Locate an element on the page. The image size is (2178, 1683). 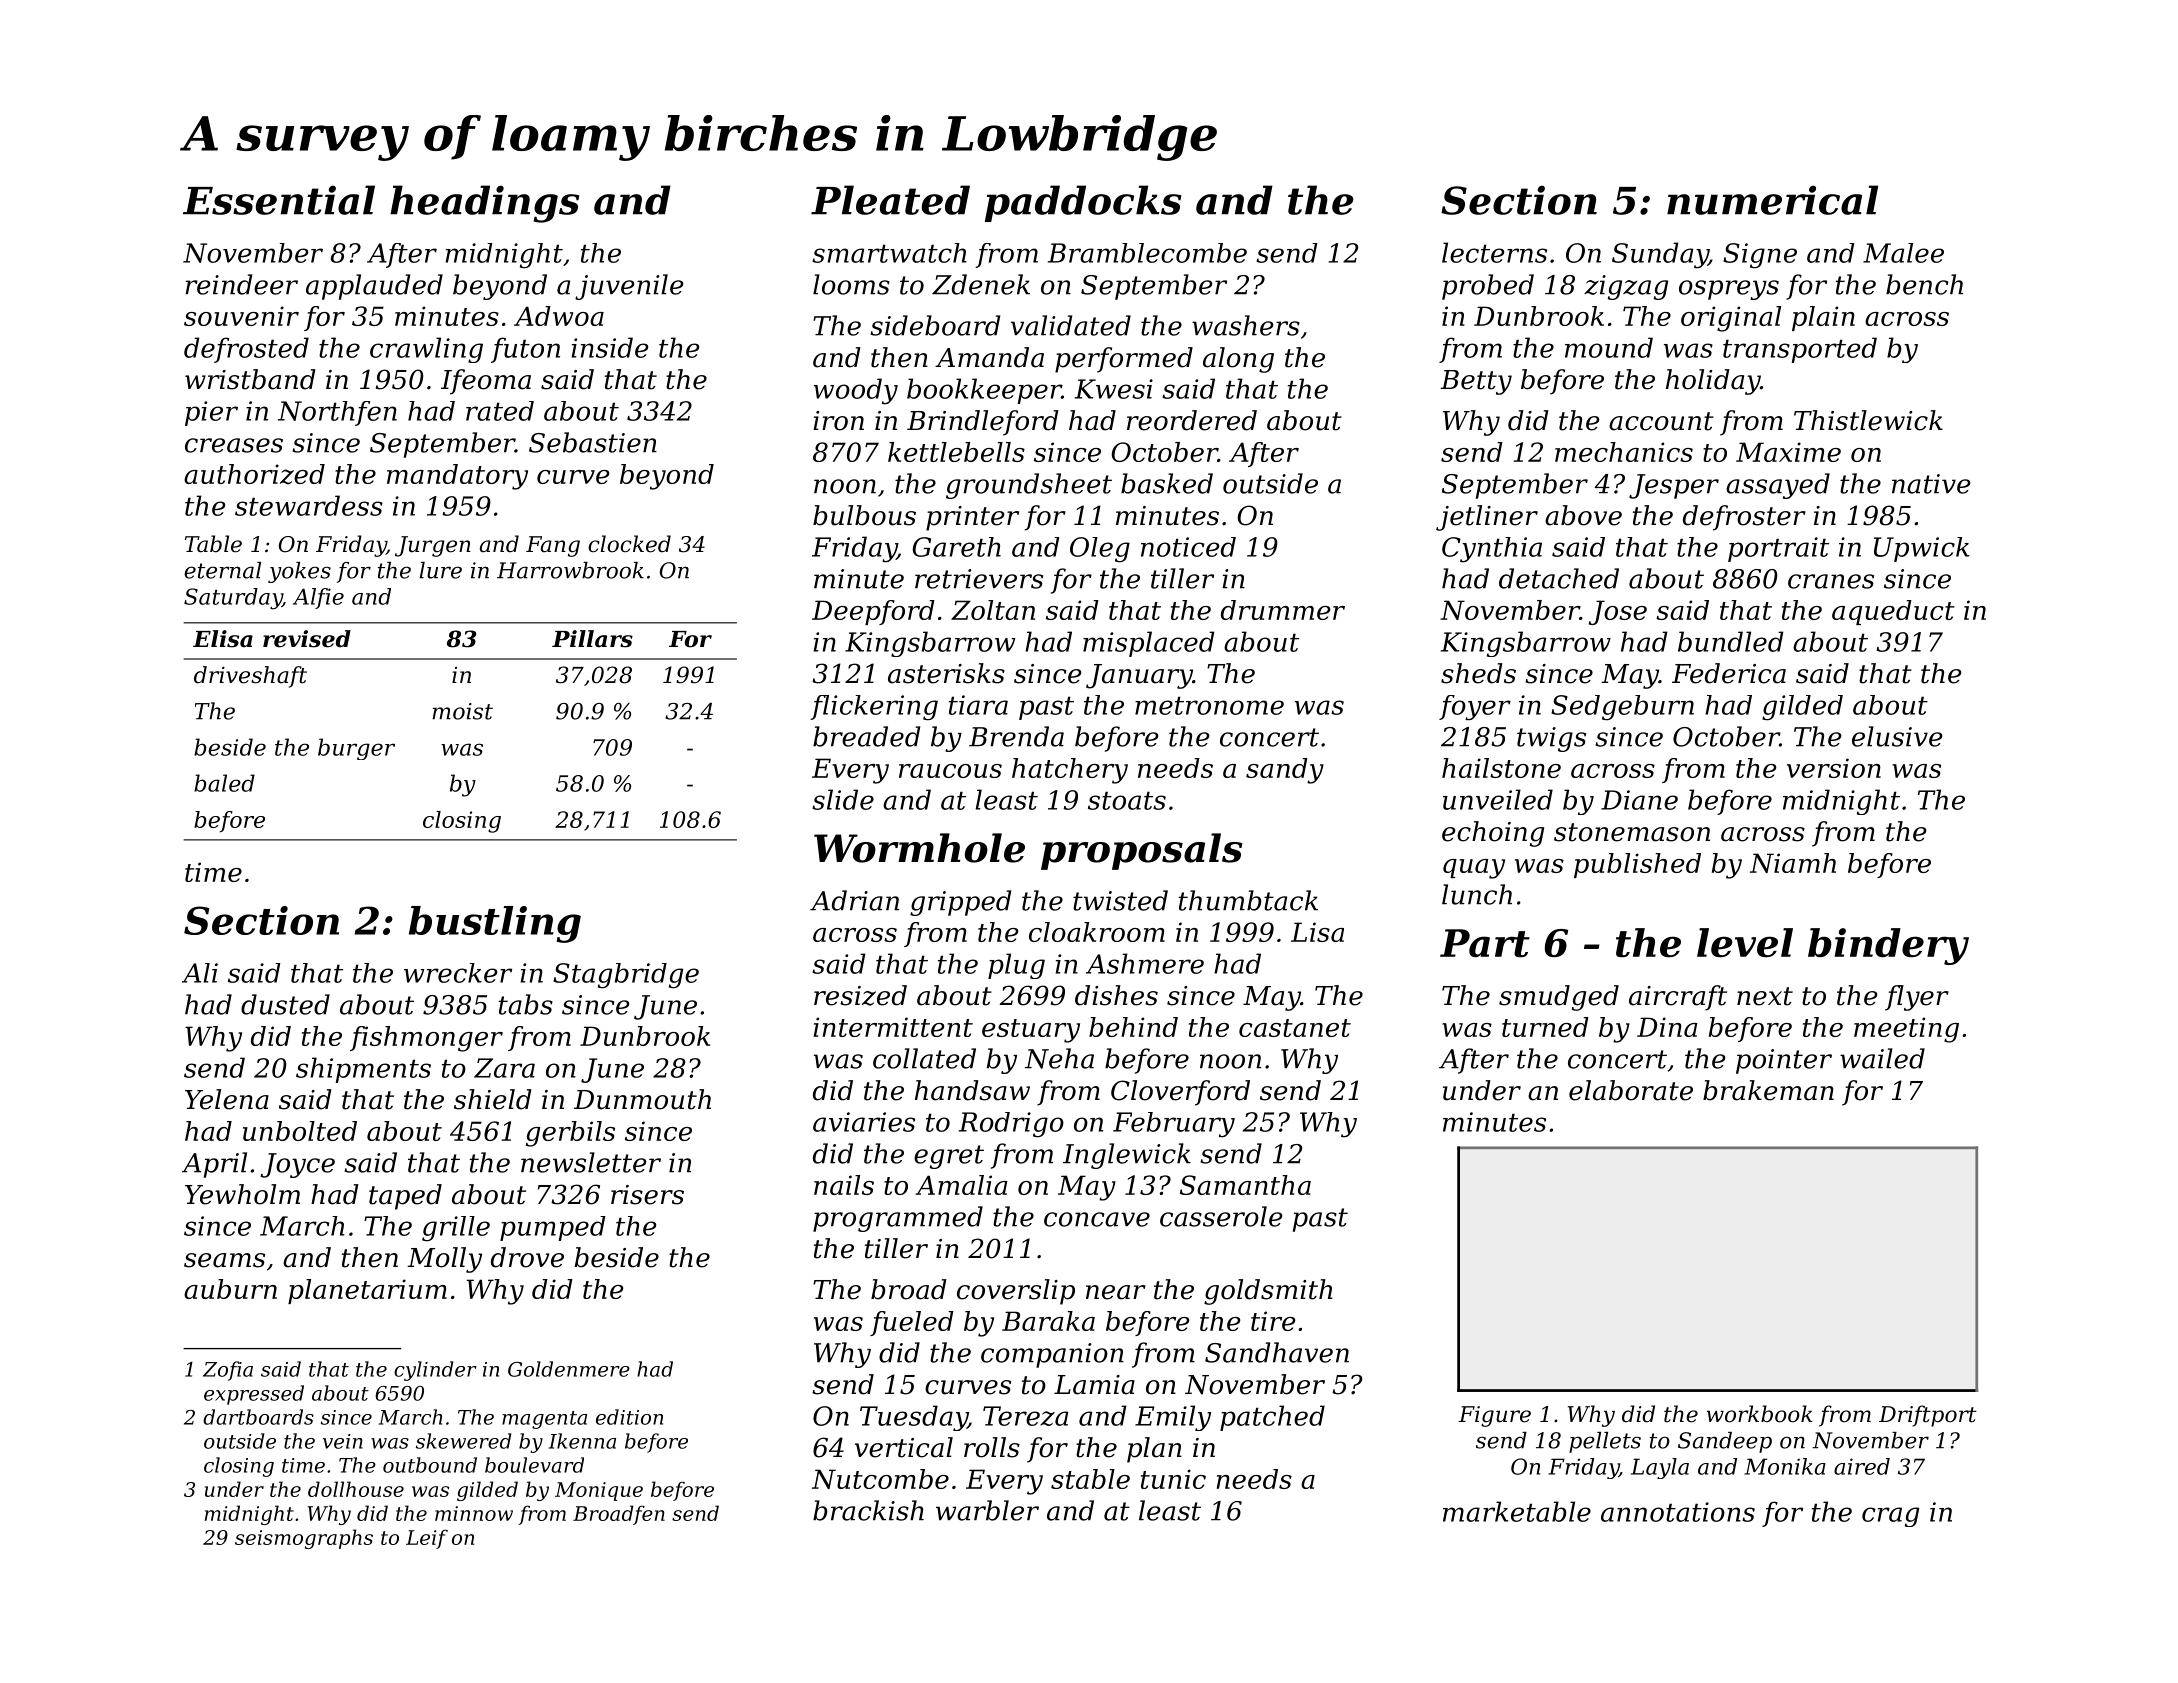
numerical is located at coordinates (1772, 200).
